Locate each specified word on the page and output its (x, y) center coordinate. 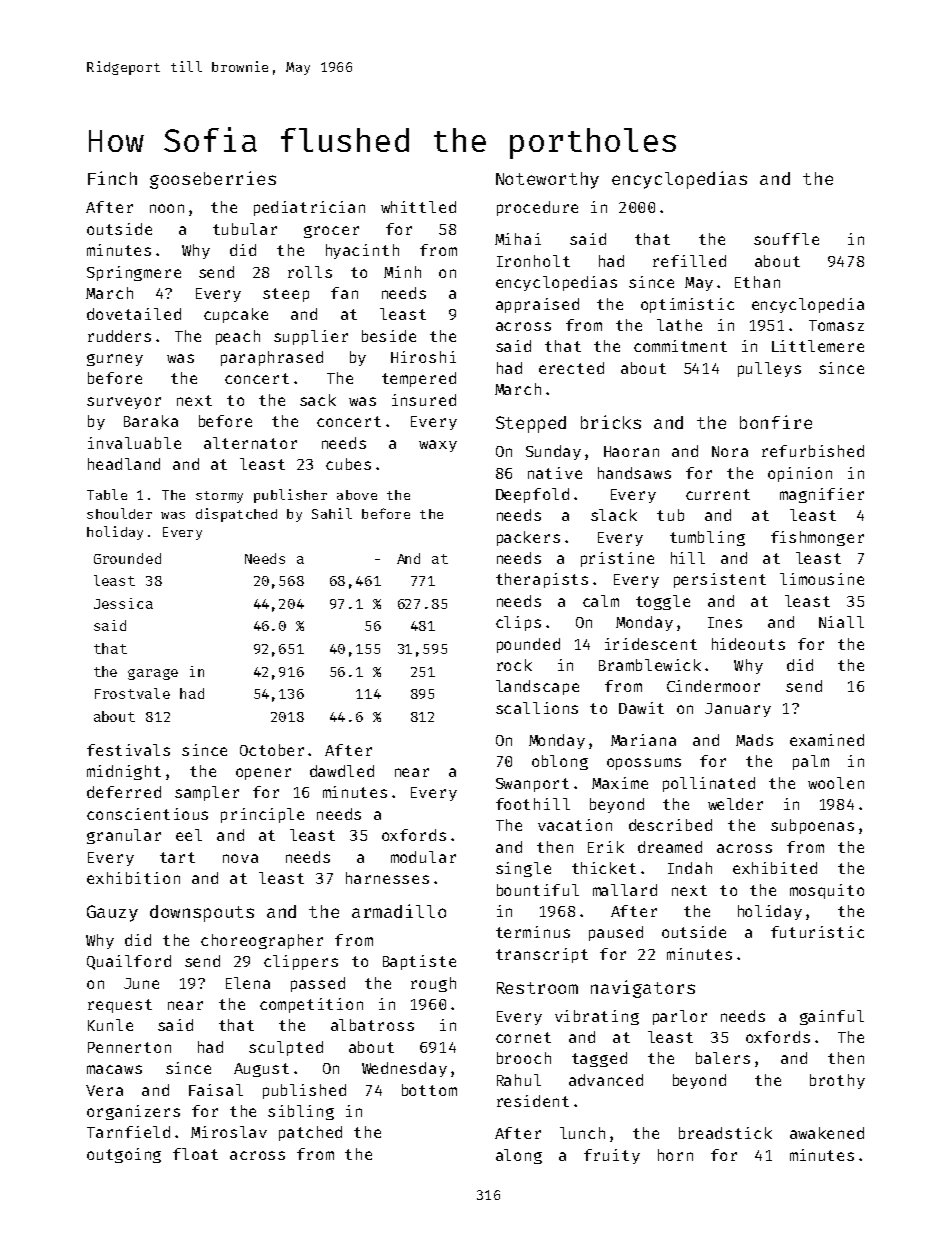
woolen (836, 783)
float (195, 1154)
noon (167, 208)
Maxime (620, 783)
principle (262, 815)
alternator (250, 443)
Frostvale (132, 693)
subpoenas (812, 826)
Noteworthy (547, 180)
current (718, 494)
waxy (438, 446)
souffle (786, 239)
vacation (575, 825)
